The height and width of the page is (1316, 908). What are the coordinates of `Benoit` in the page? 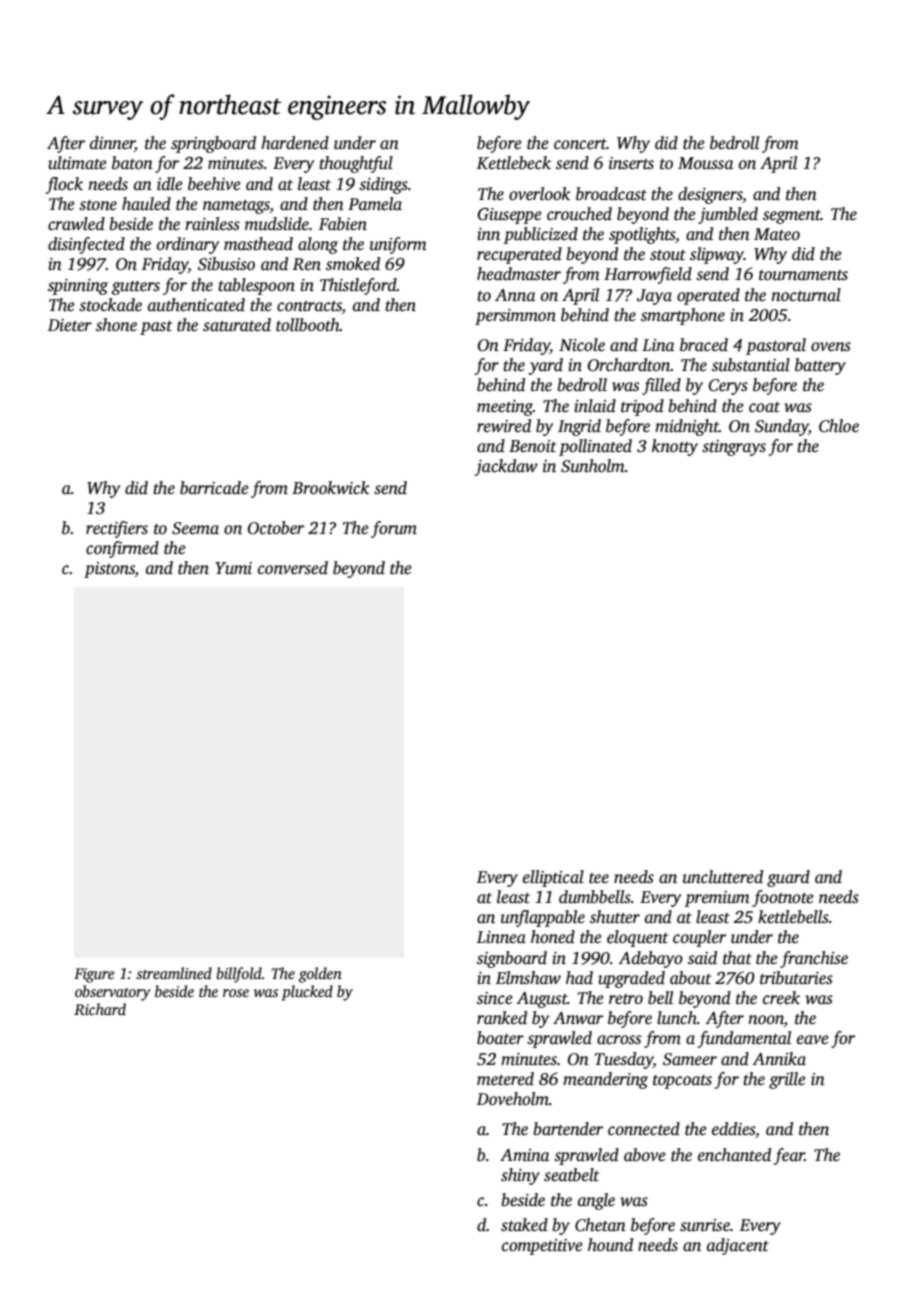 It's located at (533, 446).
